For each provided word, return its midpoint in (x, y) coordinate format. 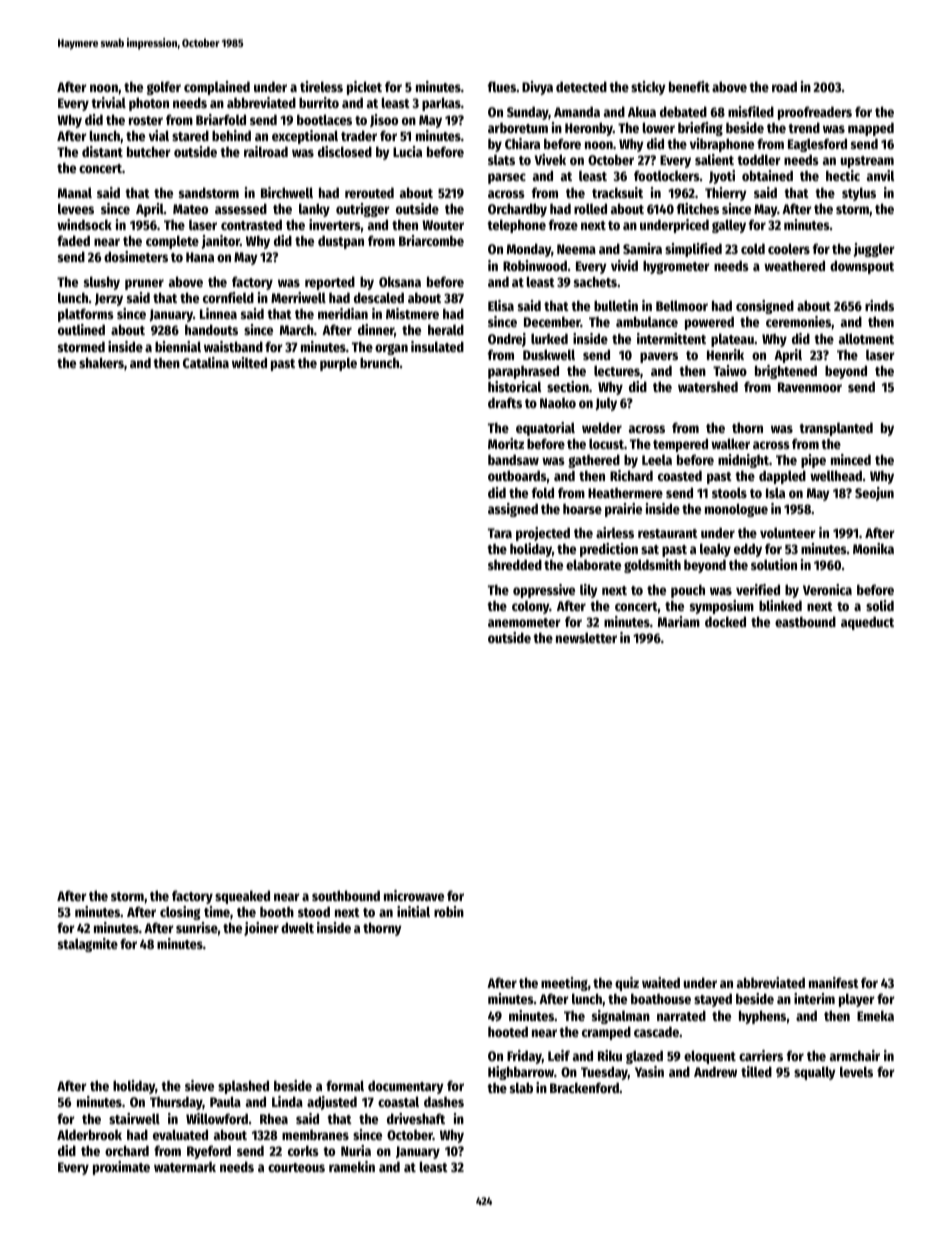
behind (231, 135)
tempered (680, 445)
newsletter (586, 637)
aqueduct (867, 623)
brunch (379, 362)
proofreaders (815, 113)
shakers (101, 362)
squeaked (242, 897)
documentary (406, 1087)
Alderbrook (89, 1134)
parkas (441, 104)
